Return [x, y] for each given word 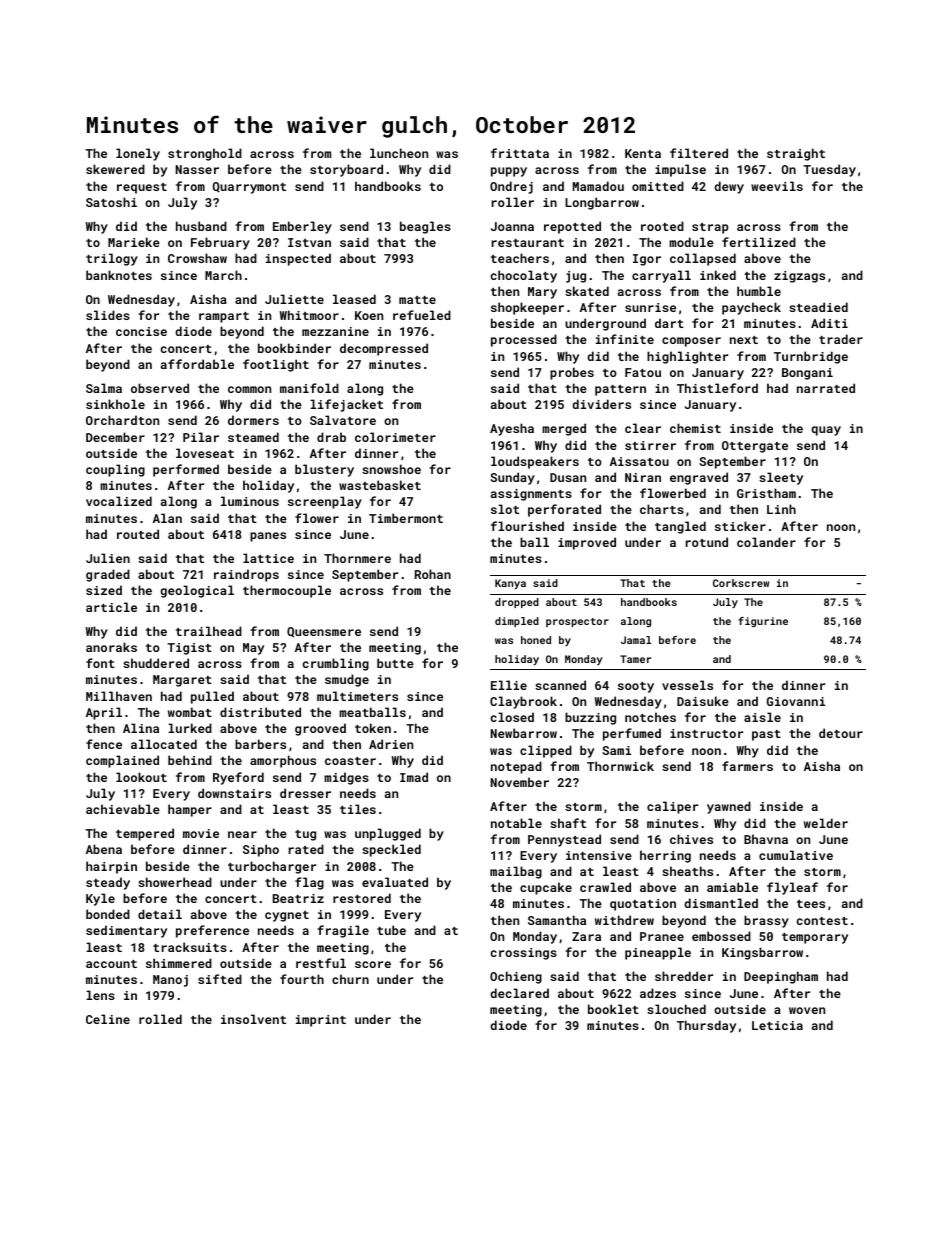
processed [524, 340]
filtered [699, 153]
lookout [141, 777]
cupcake [546, 888]
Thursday [706, 1026]
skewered [115, 169]
